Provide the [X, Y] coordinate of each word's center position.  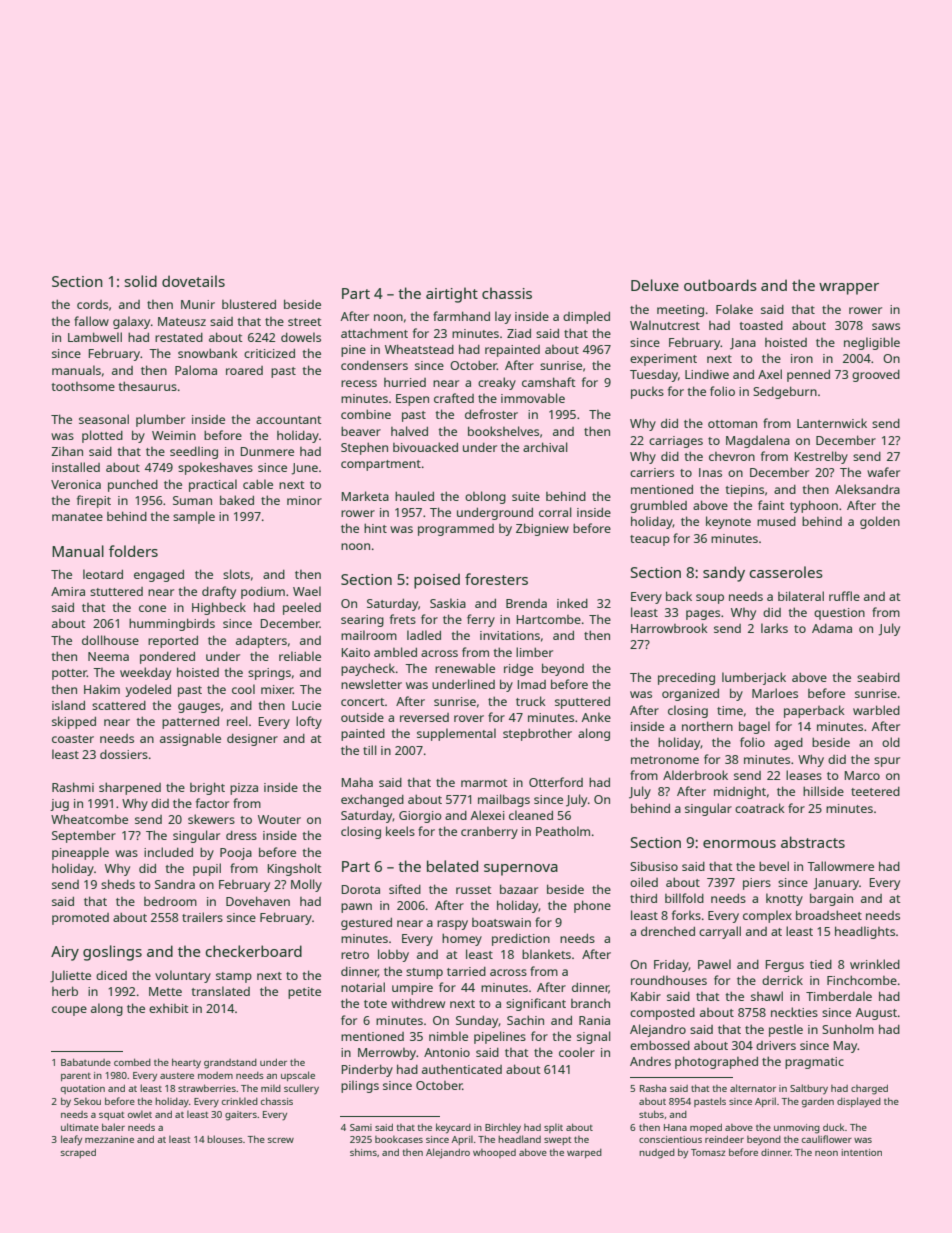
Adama [832, 628]
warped [584, 1153]
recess [359, 383]
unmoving [797, 1129]
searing [362, 621]
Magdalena [758, 441]
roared [244, 370]
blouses [225, 1139]
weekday [145, 673]
